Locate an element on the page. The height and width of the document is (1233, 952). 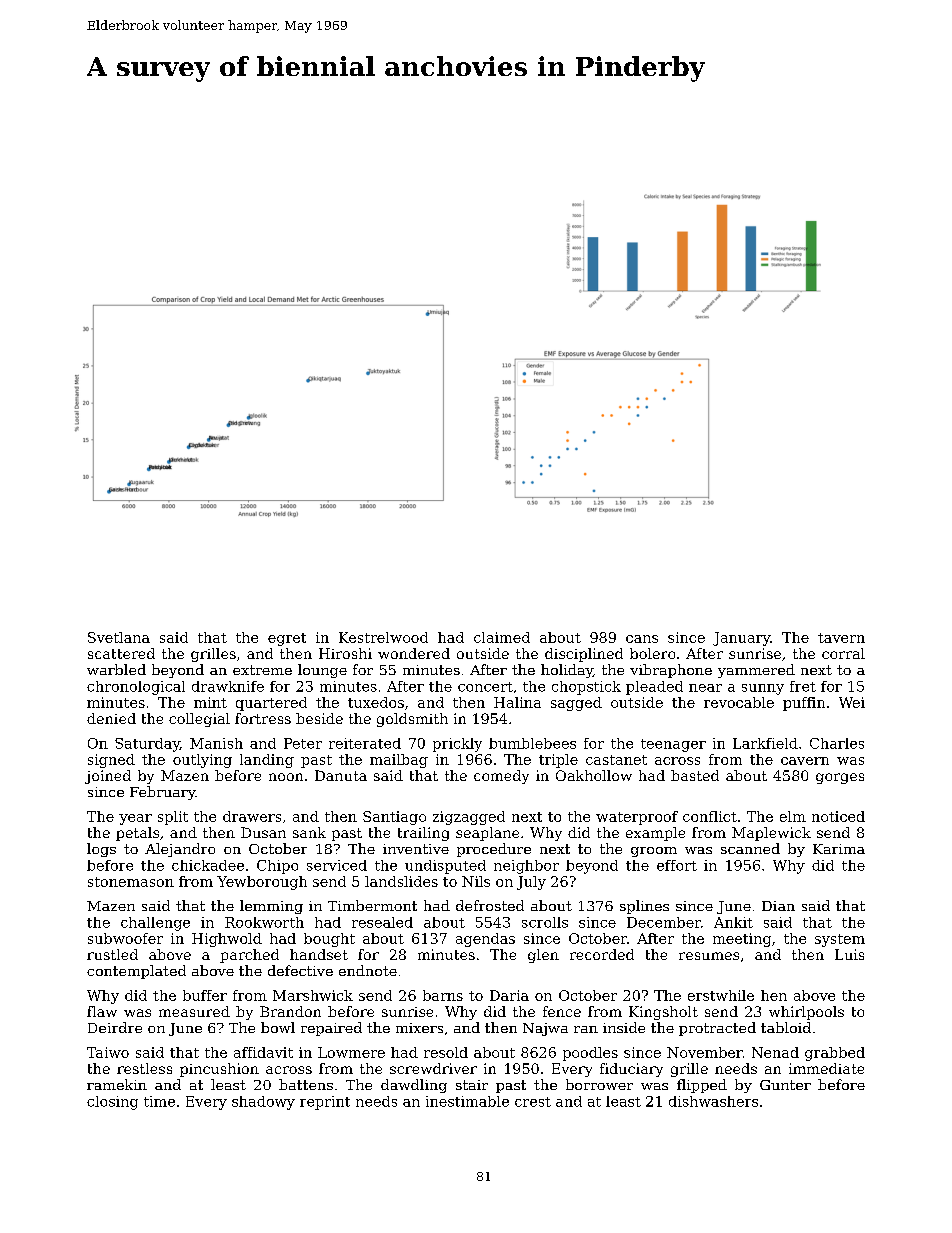
crest is located at coordinates (533, 1102).
